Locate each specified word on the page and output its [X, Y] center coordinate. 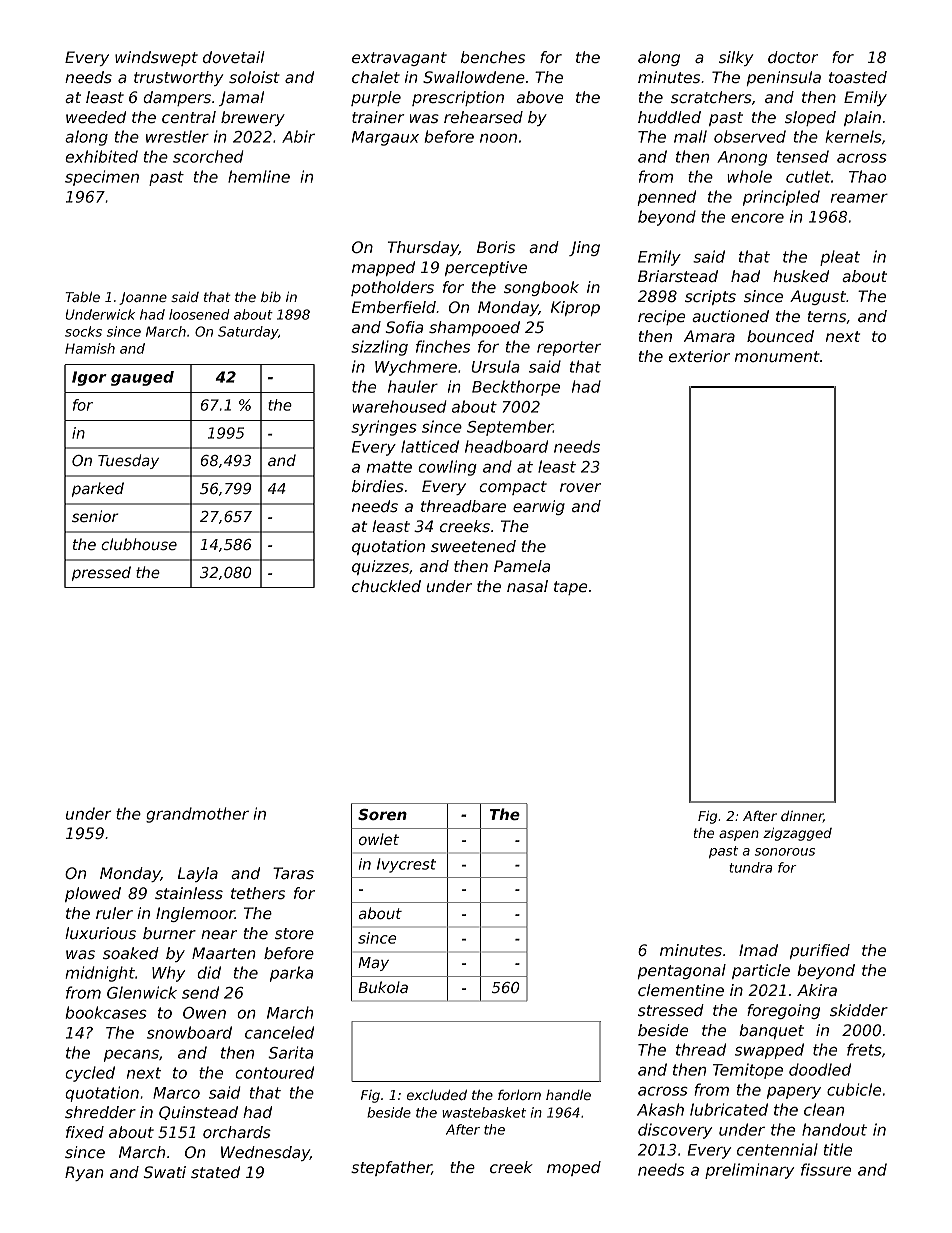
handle [568, 1094]
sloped [810, 118]
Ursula [495, 366]
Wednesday [265, 1153]
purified [820, 951]
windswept [156, 58]
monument [777, 356]
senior [95, 516]
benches [493, 57]
